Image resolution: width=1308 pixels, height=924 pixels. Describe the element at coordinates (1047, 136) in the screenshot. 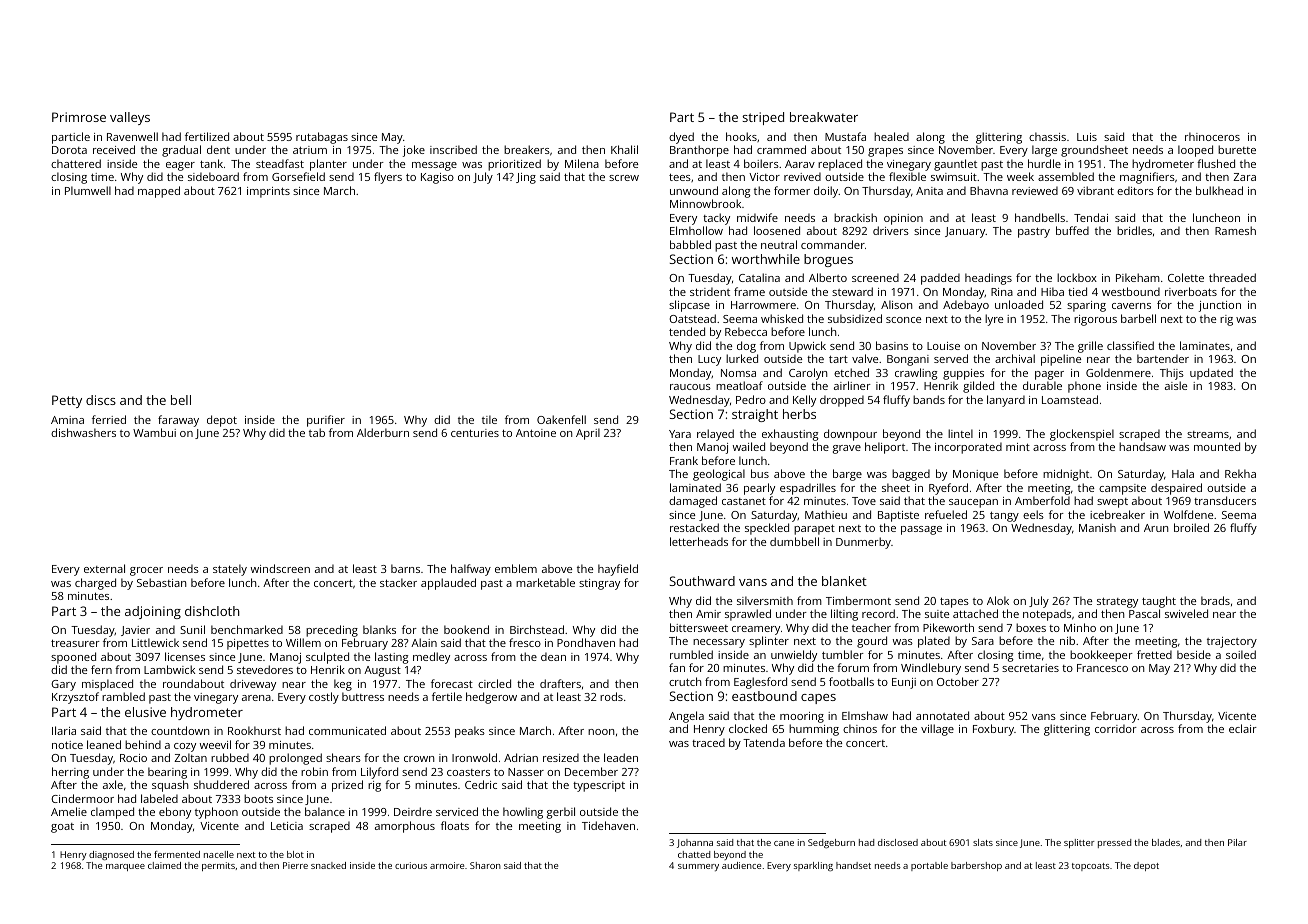

I see `chassis` at that location.
